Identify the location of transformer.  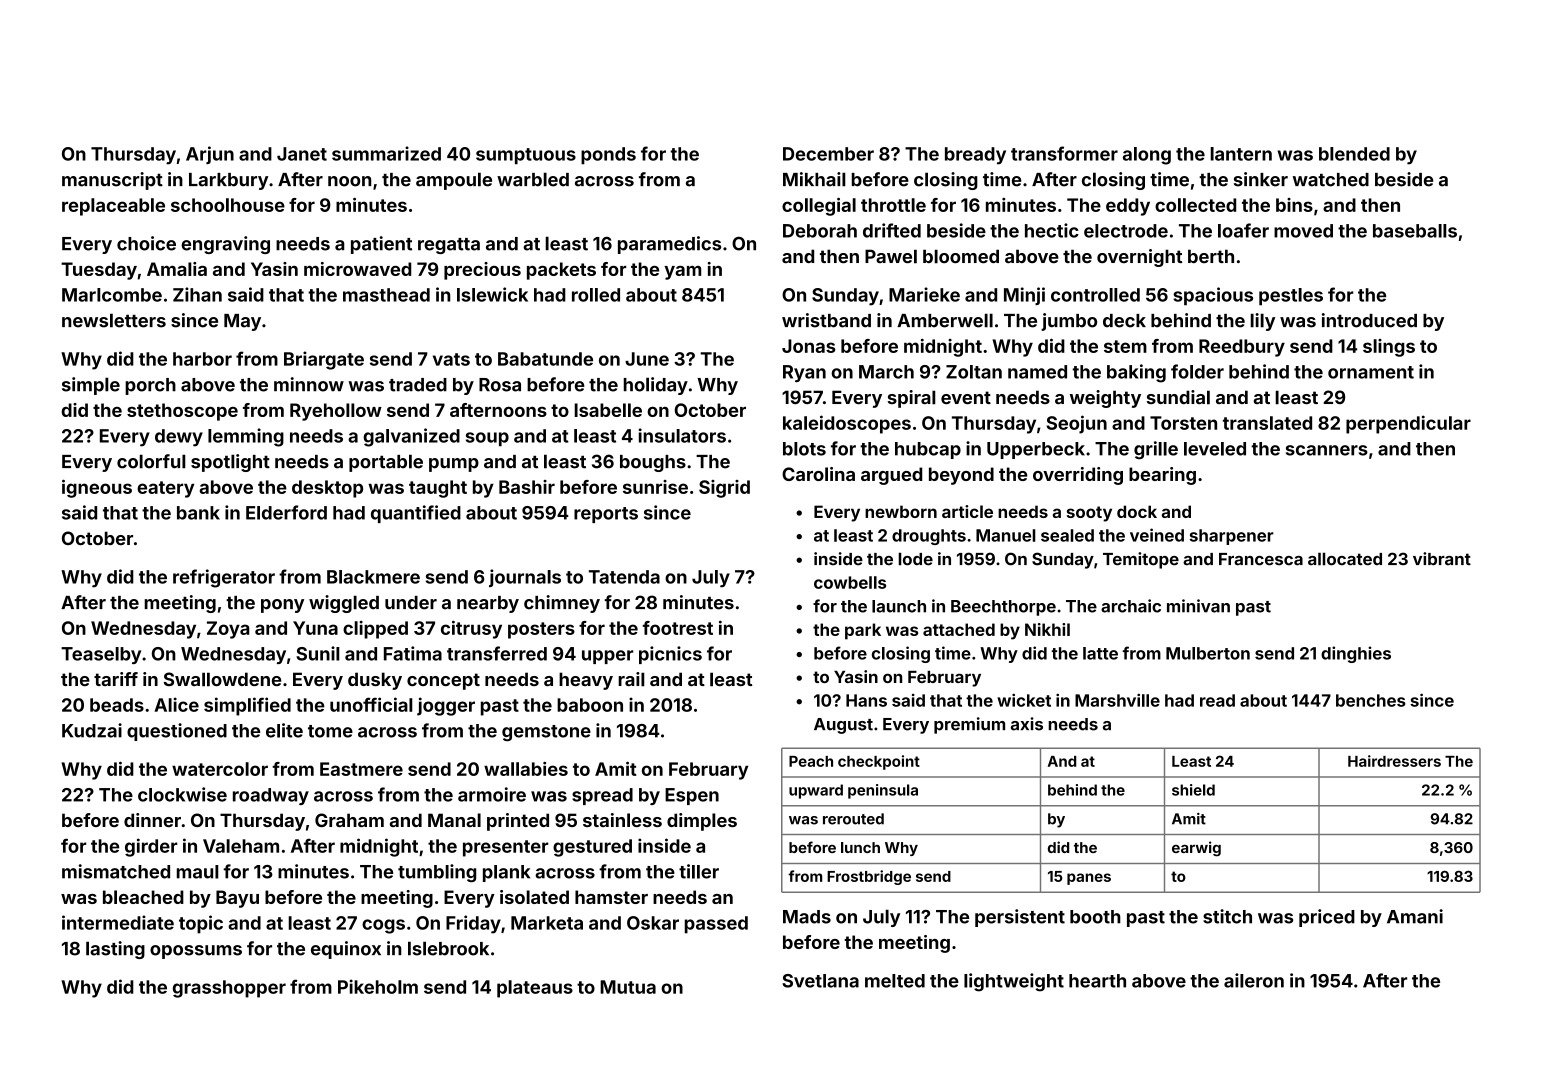
(1064, 153).
